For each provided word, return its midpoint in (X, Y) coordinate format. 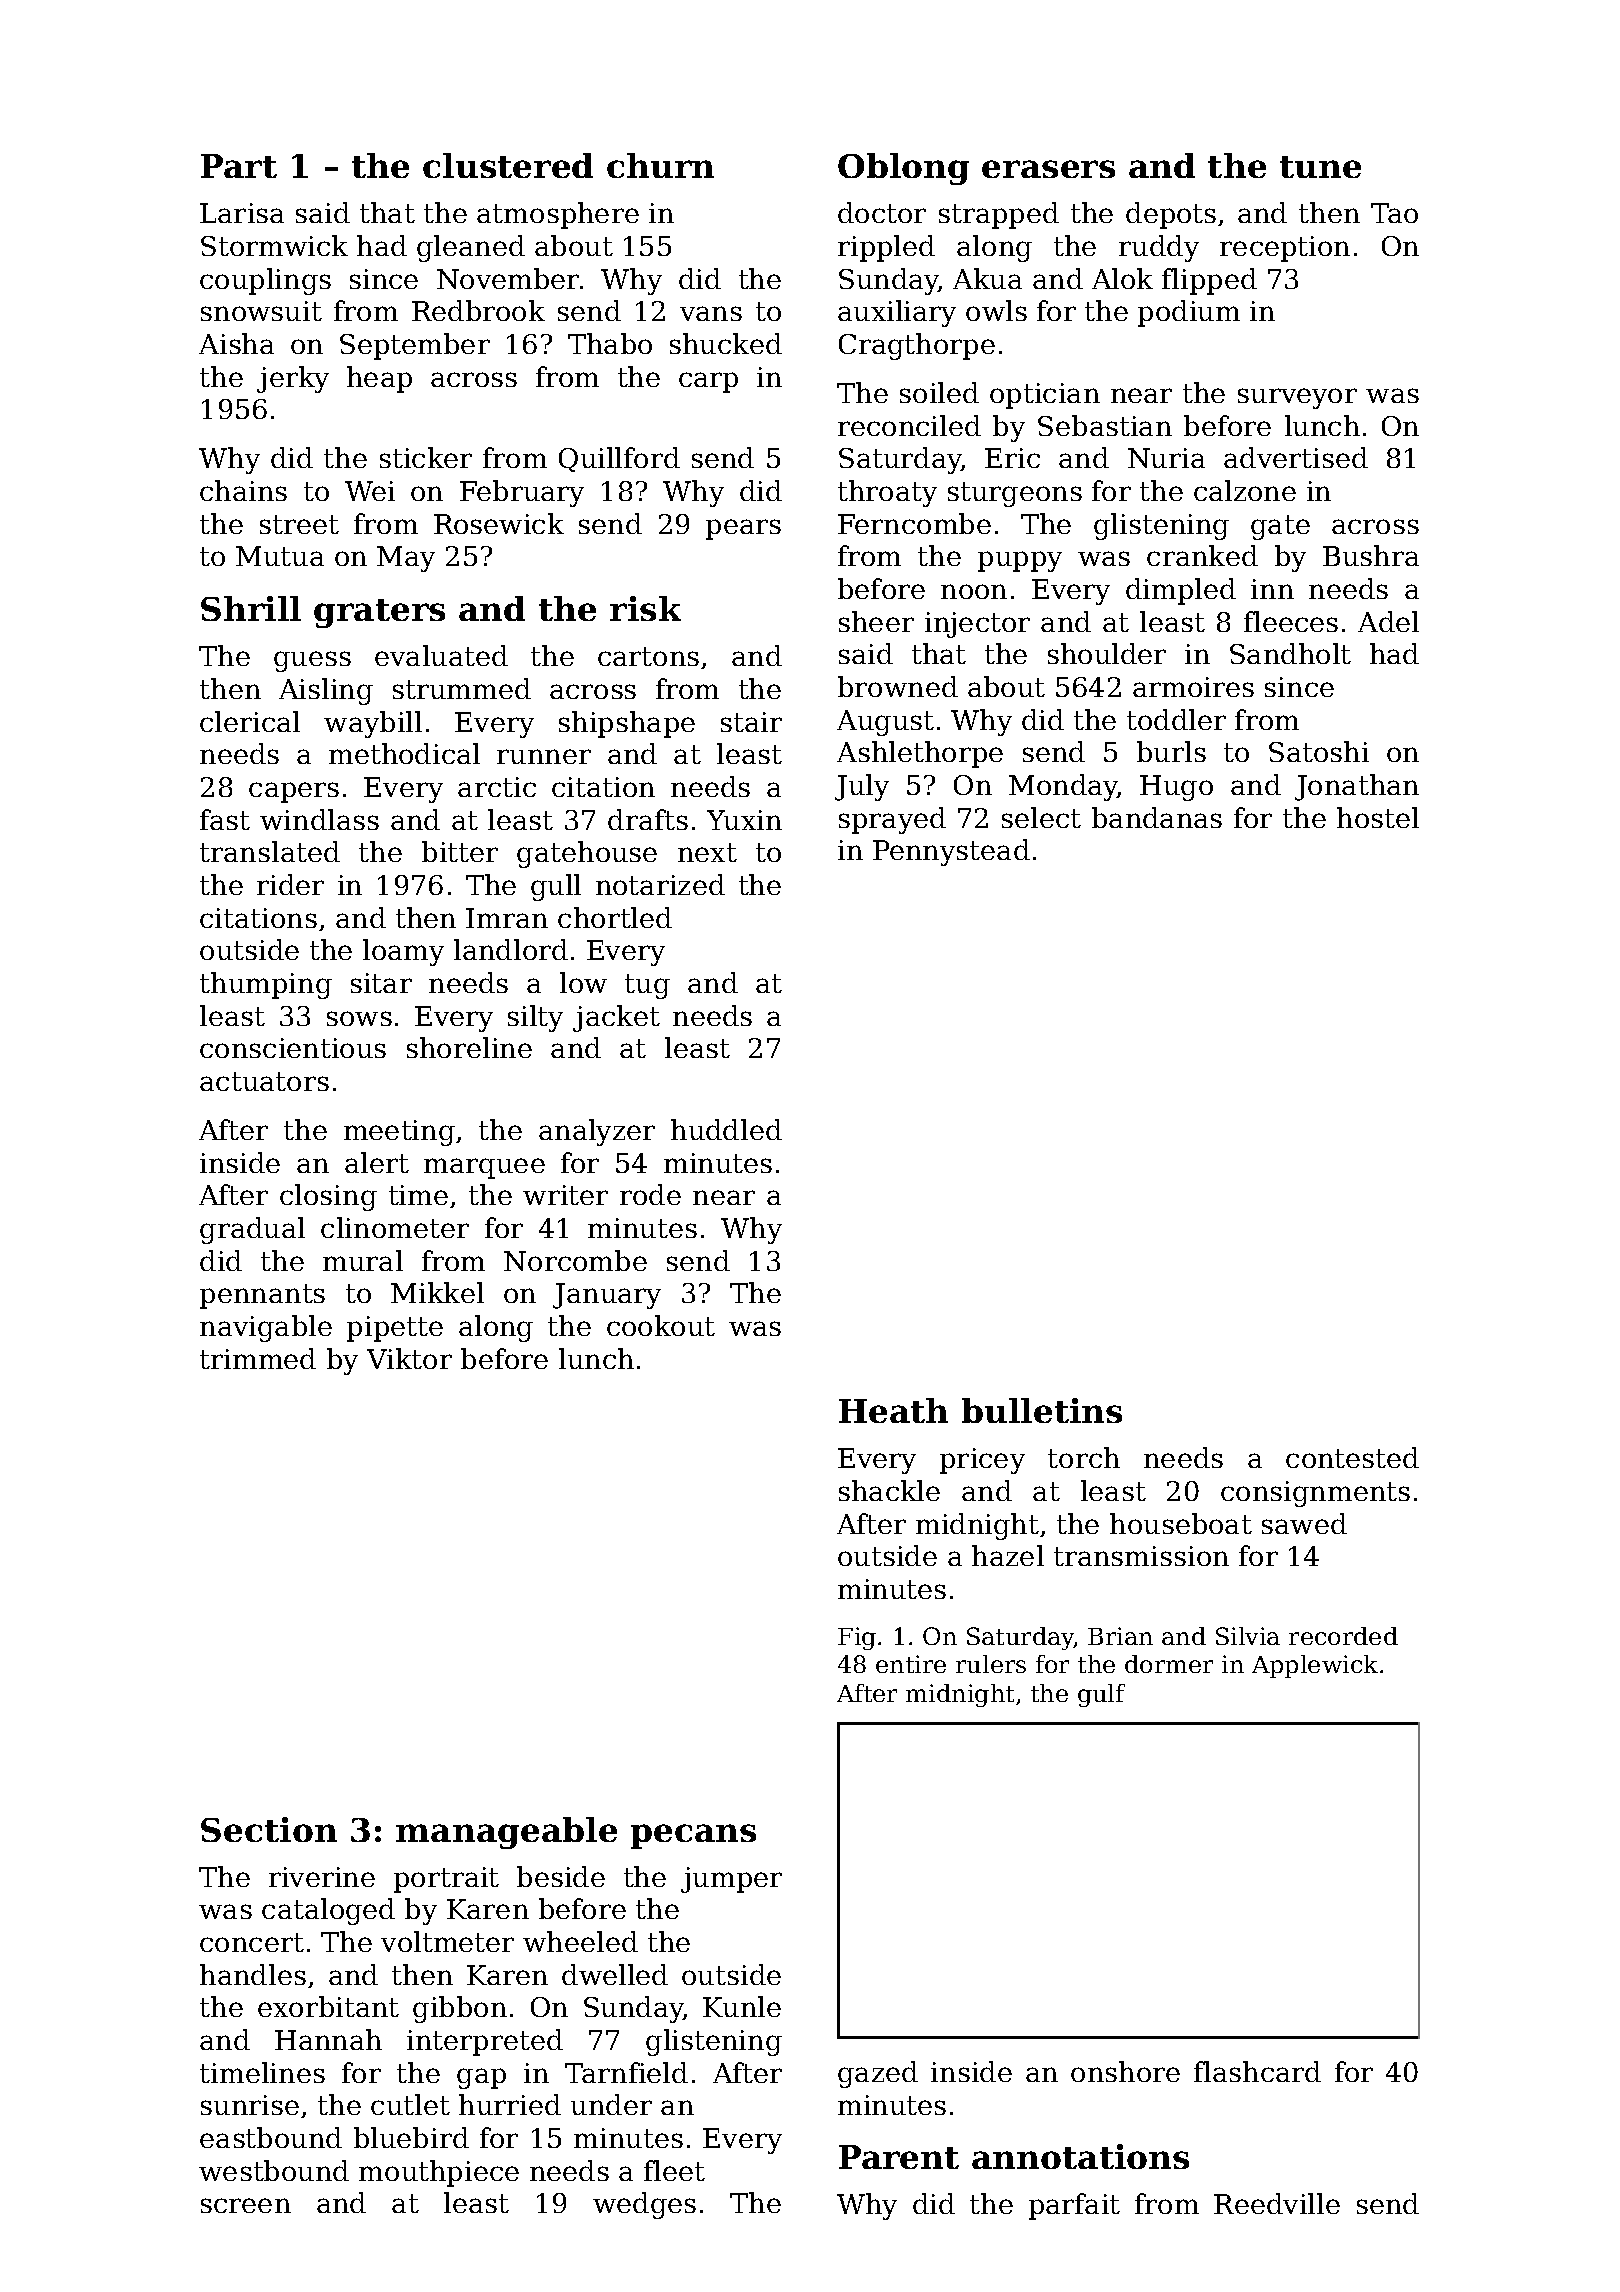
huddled (726, 1129)
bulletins (1042, 1410)
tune (1320, 167)
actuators (264, 1081)
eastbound (271, 2137)
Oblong (903, 169)
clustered (508, 165)
